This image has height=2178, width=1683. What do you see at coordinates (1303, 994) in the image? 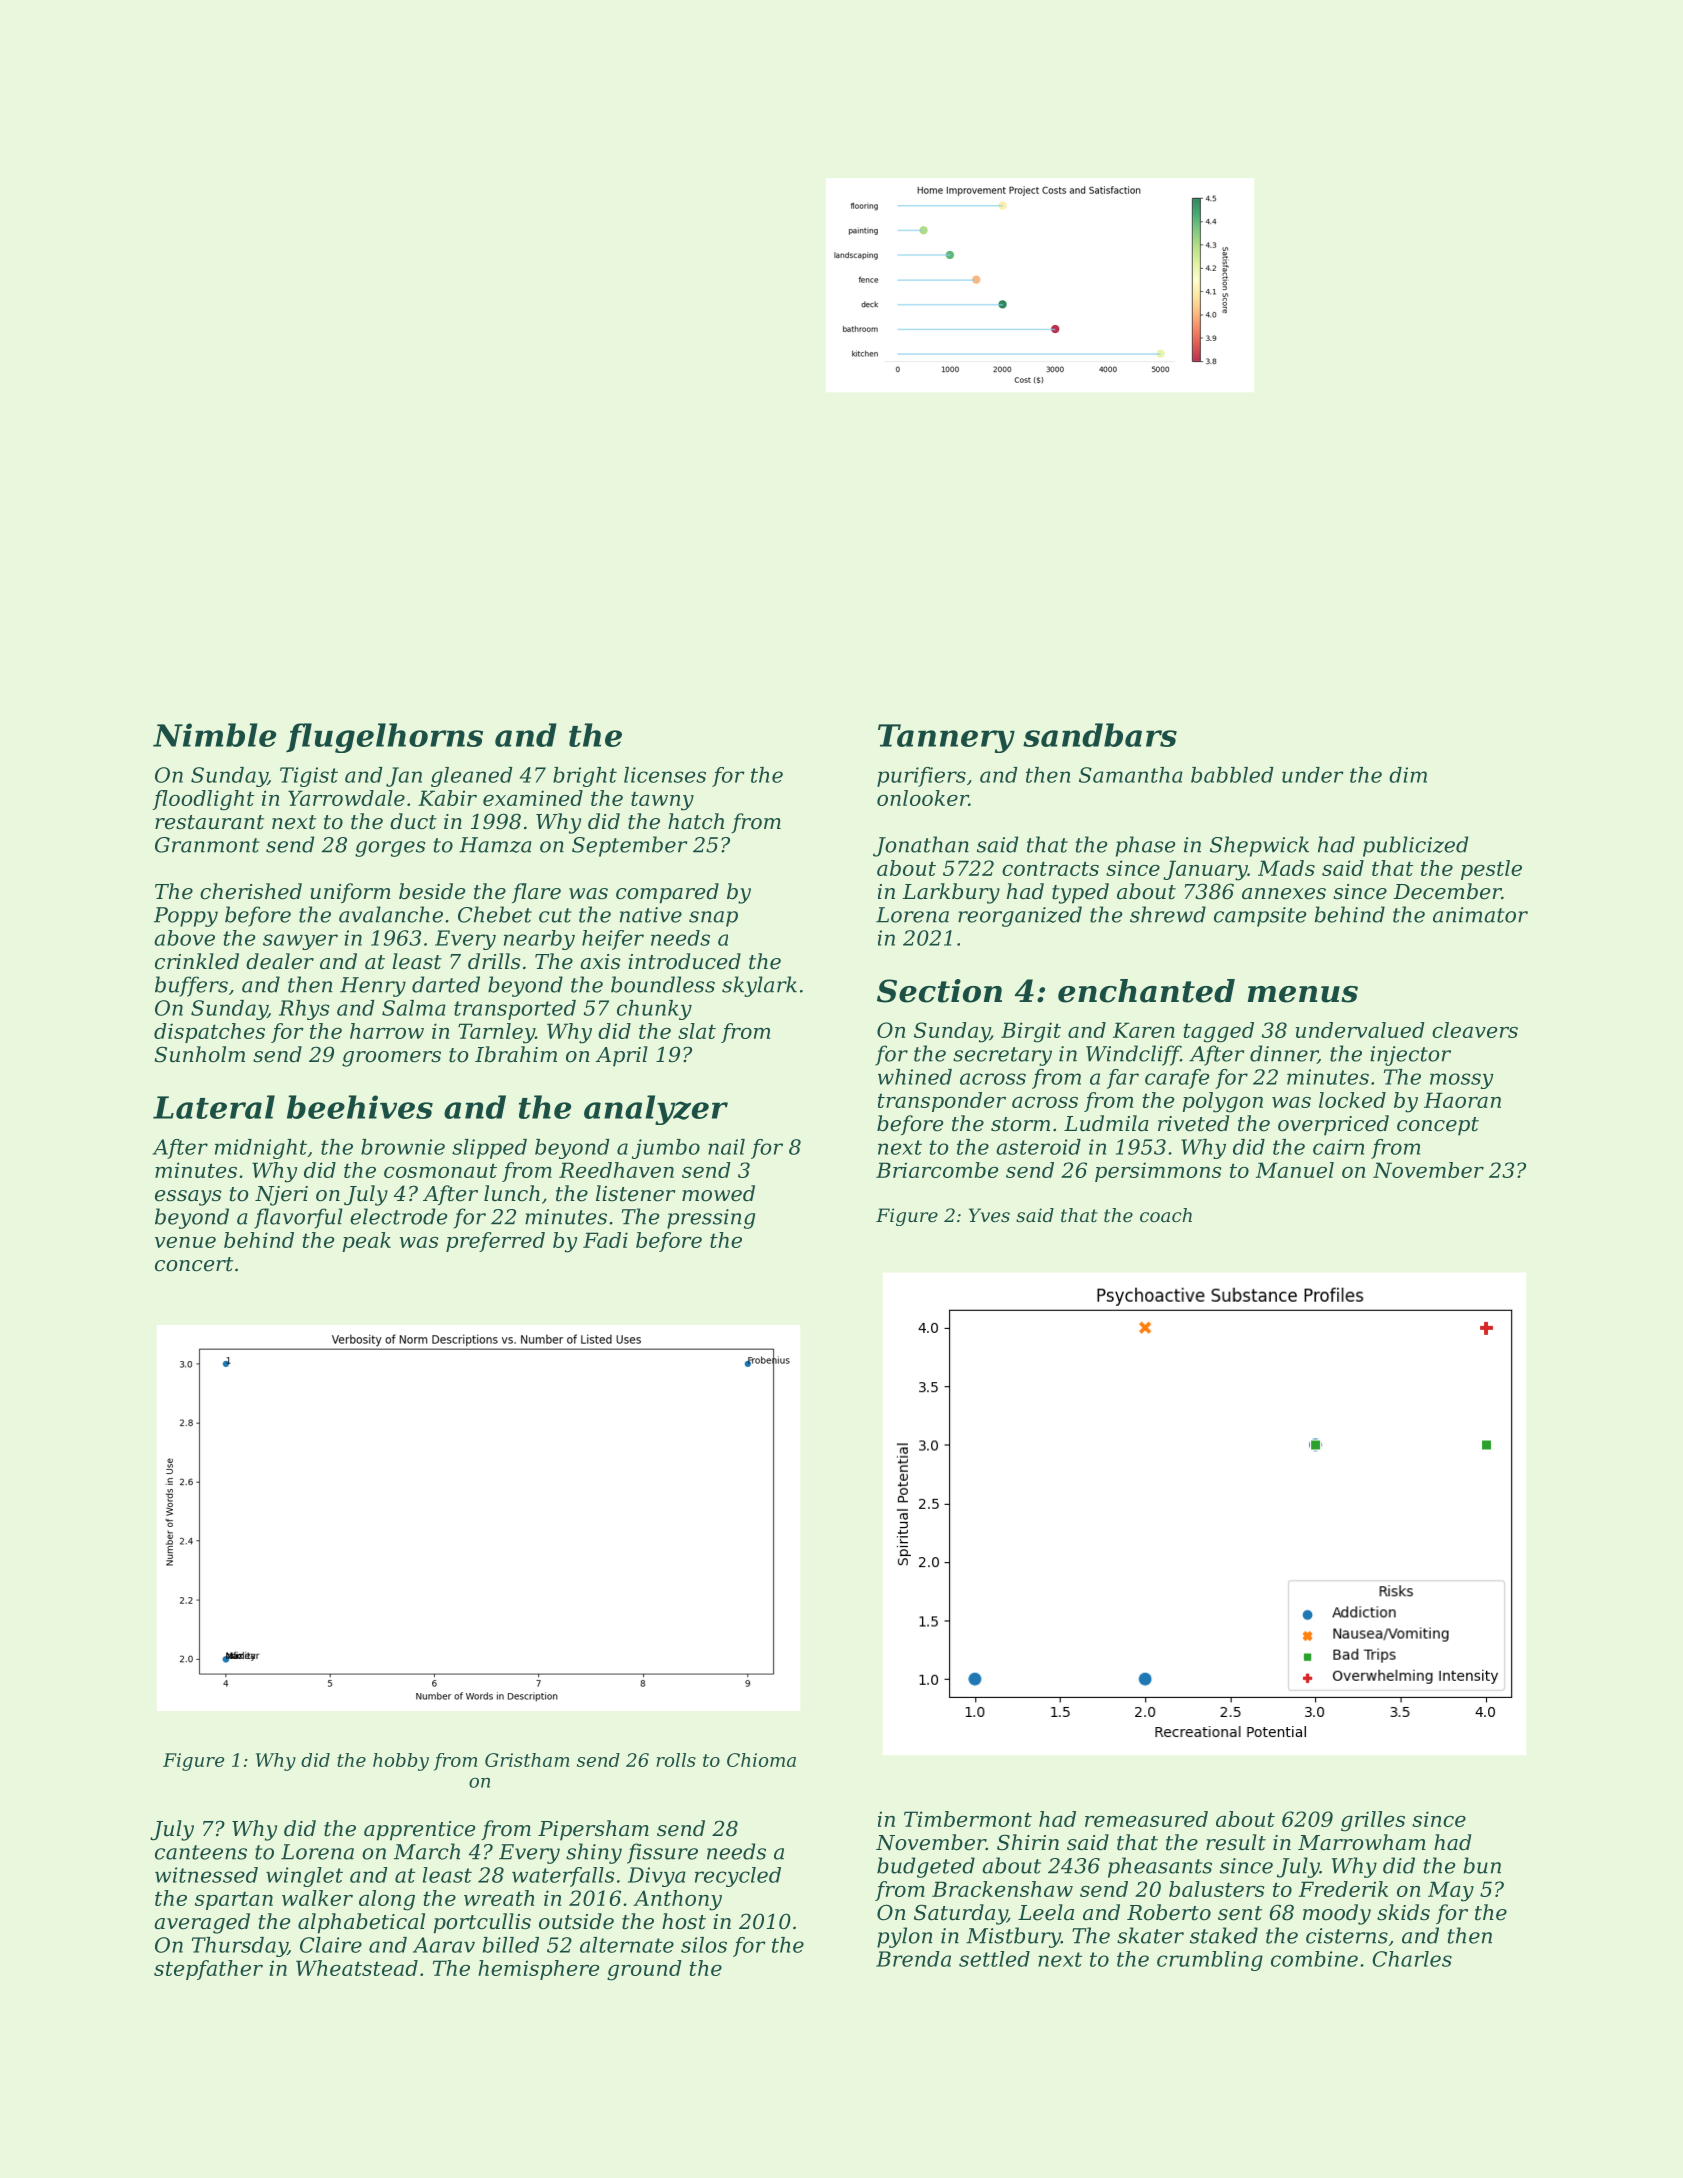
I see `menus` at bounding box center [1303, 994].
